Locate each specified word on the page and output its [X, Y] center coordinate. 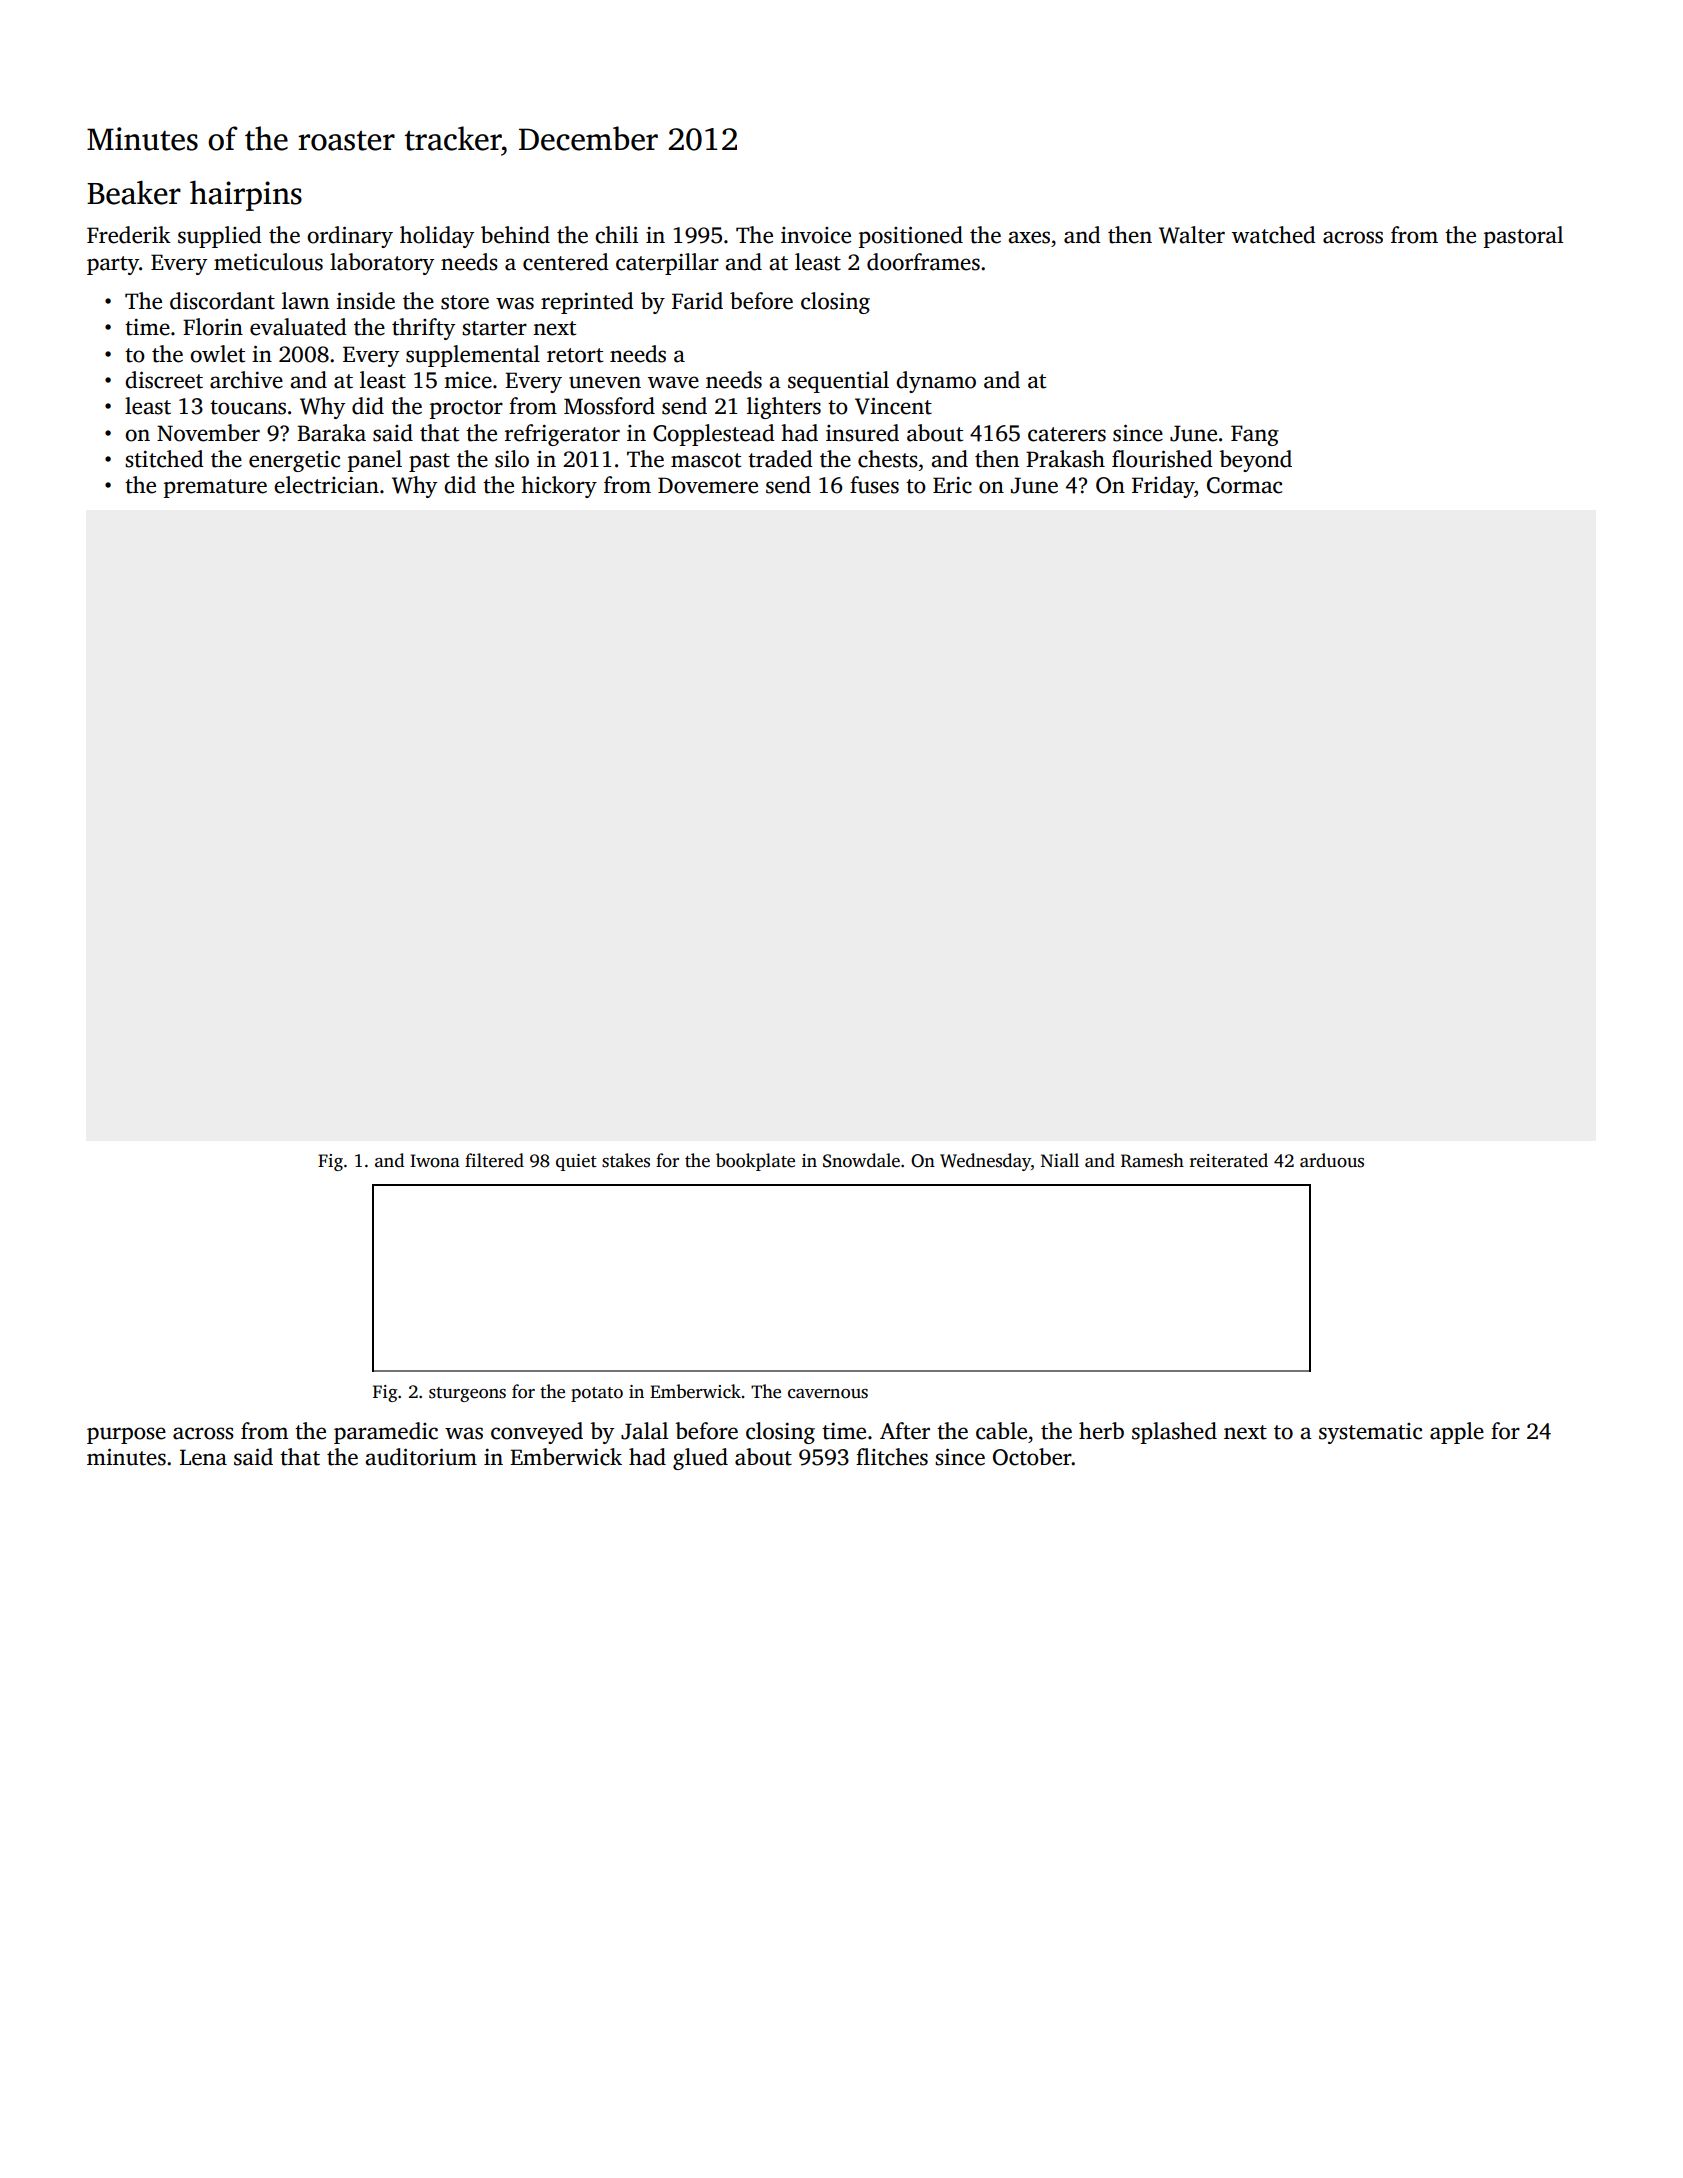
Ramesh [1152, 1160]
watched [1274, 235]
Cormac [1244, 485]
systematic [1370, 1433]
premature [215, 488]
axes [1029, 237]
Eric [952, 485]
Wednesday [985, 1162]
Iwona [435, 1161]
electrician [326, 485]
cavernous [828, 1394]
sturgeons [467, 1394]
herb [1101, 1431]
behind [515, 235]
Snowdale [861, 1160]
